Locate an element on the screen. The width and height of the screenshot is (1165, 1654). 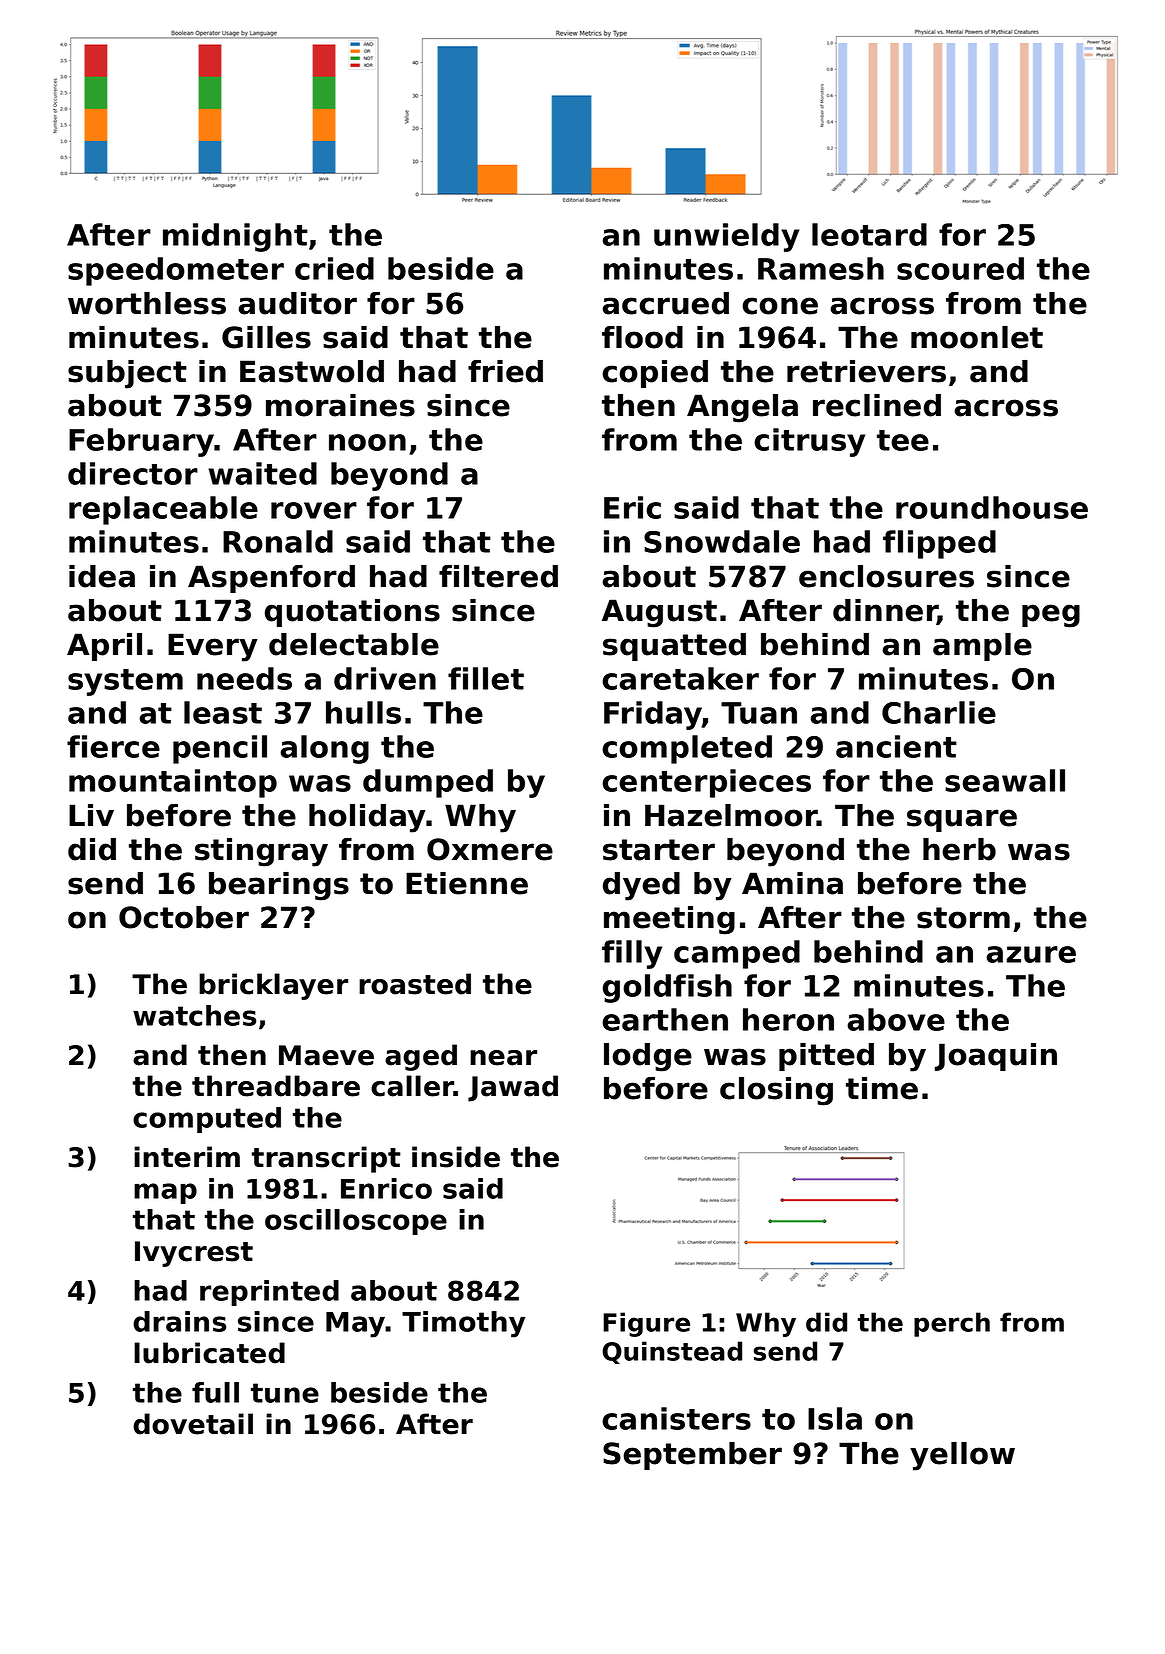
peg is located at coordinates (1051, 616).
